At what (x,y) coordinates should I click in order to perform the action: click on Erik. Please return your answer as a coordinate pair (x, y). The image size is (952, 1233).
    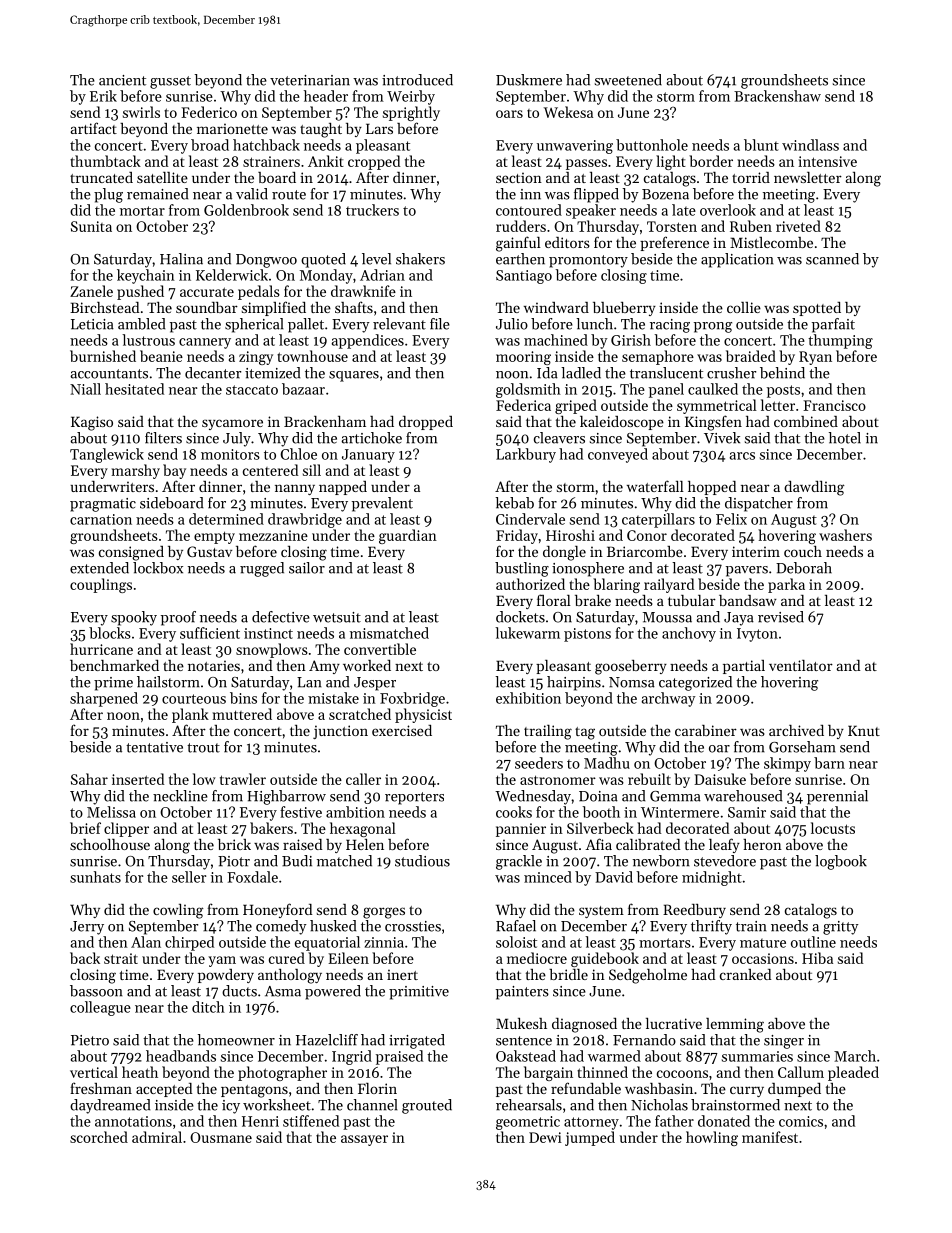
    Looking at the image, I should click on (103, 96).
